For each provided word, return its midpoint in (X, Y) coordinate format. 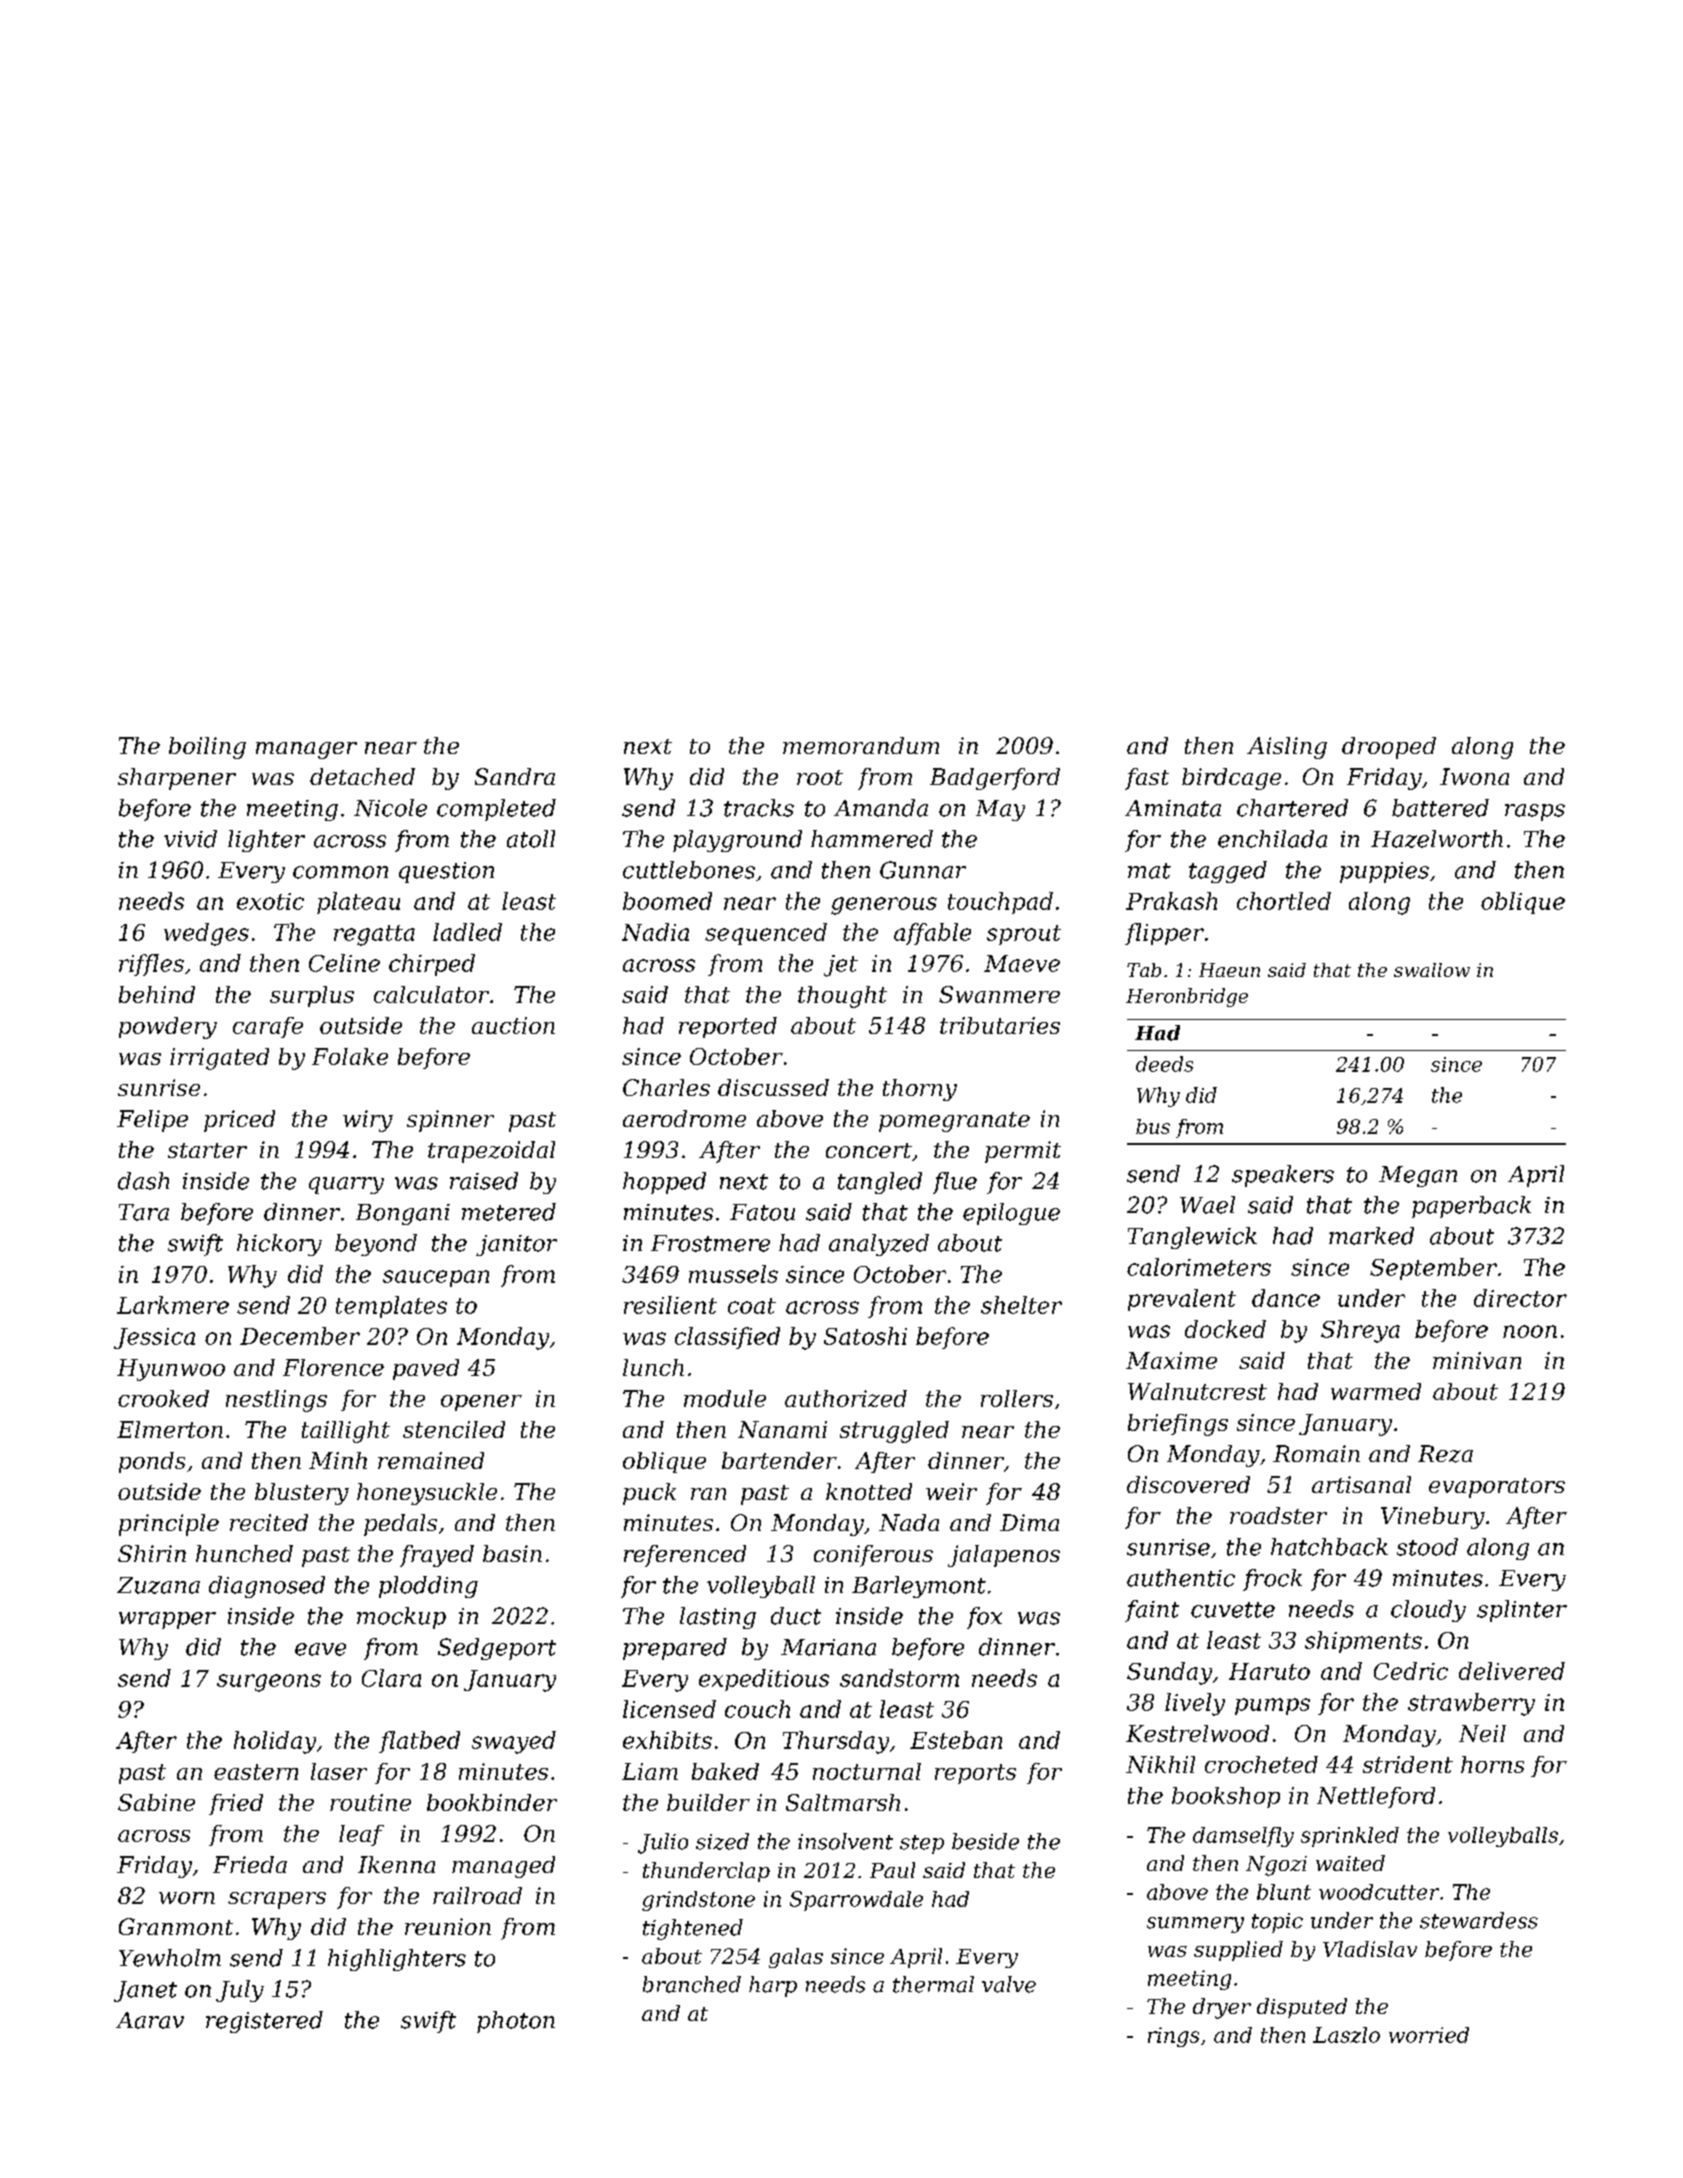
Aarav (150, 2020)
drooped (1389, 748)
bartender (779, 1460)
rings (1173, 2037)
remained (431, 1460)
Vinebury (1433, 1518)
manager (306, 750)
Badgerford (995, 779)
